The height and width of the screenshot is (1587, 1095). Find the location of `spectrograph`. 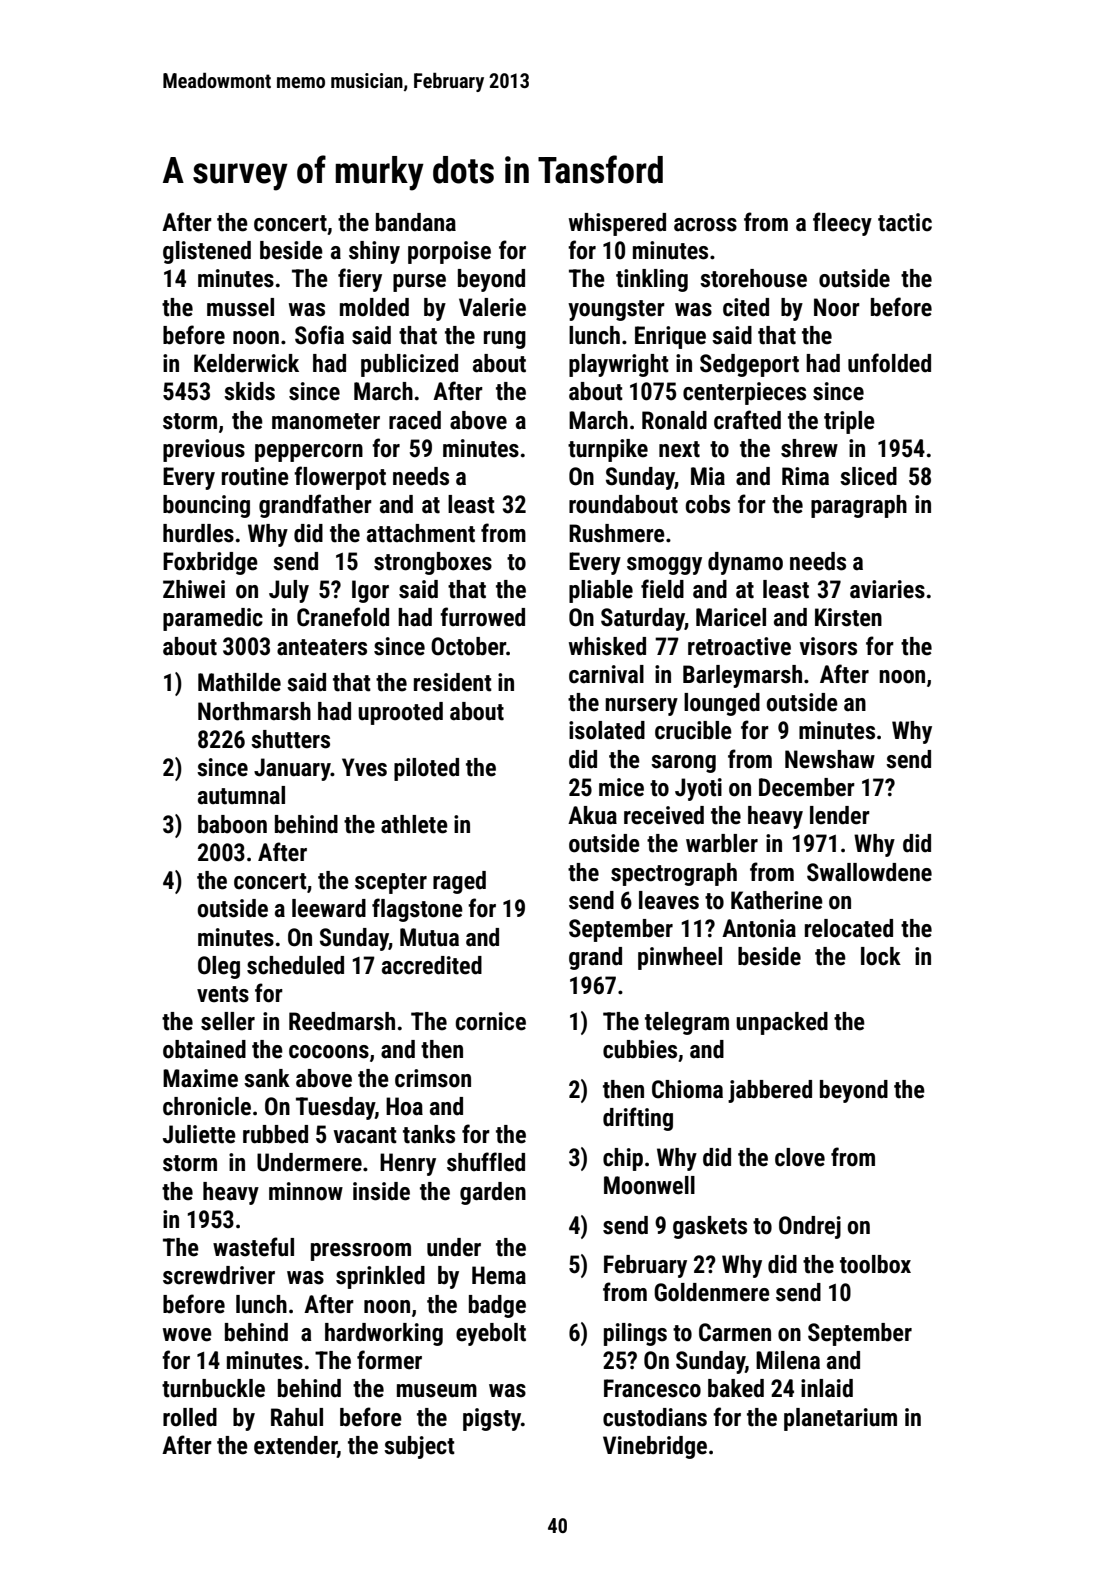

spectrograph is located at coordinates (674, 874).
